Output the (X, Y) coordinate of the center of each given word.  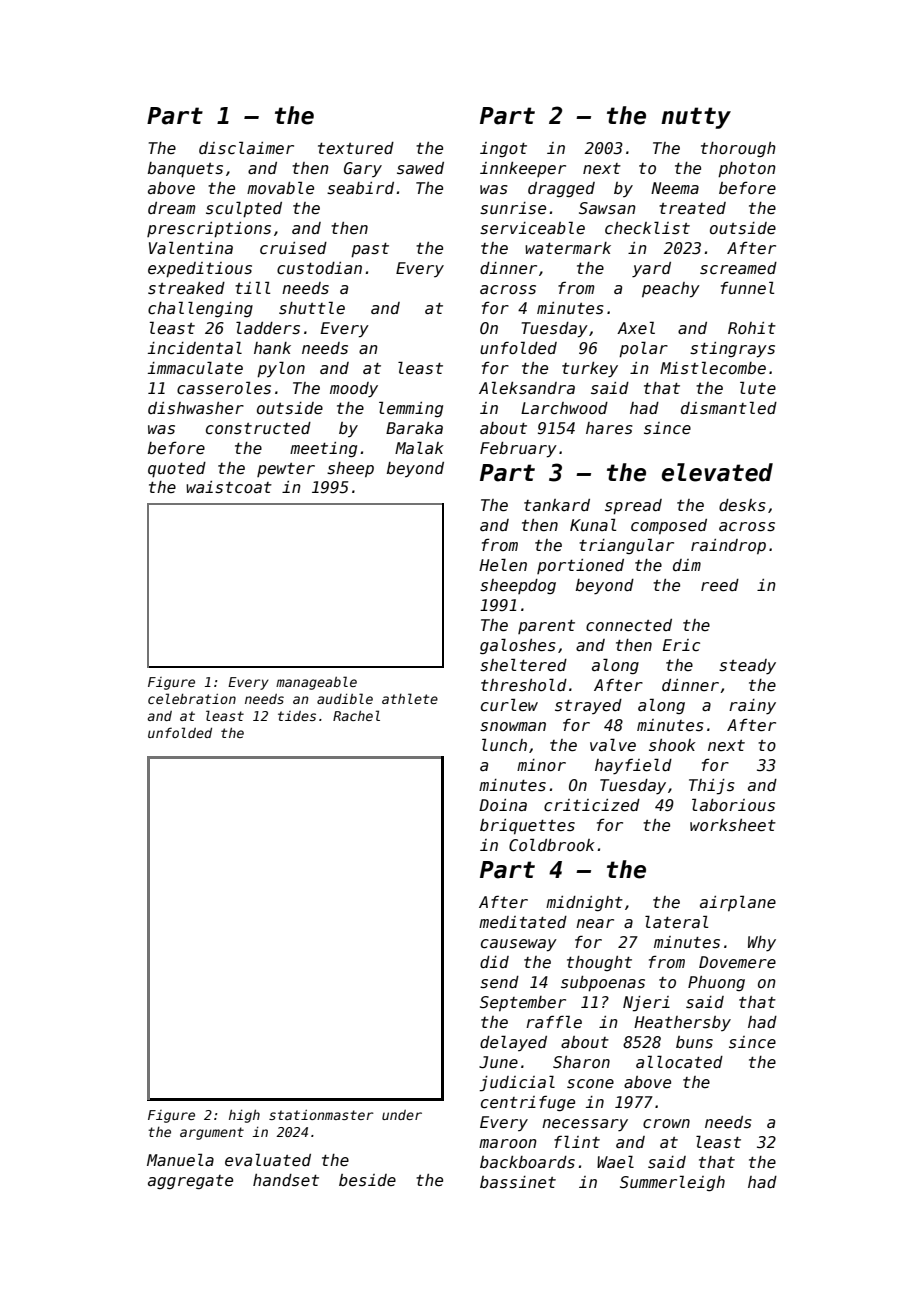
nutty (696, 118)
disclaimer (246, 147)
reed (720, 585)
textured (356, 148)
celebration (192, 698)
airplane (738, 903)
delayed (513, 1043)
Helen (503, 564)
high (244, 1116)
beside (367, 1180)
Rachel (356, 715)
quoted (177, 469)
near (595, 923)
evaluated (268, 1159)
